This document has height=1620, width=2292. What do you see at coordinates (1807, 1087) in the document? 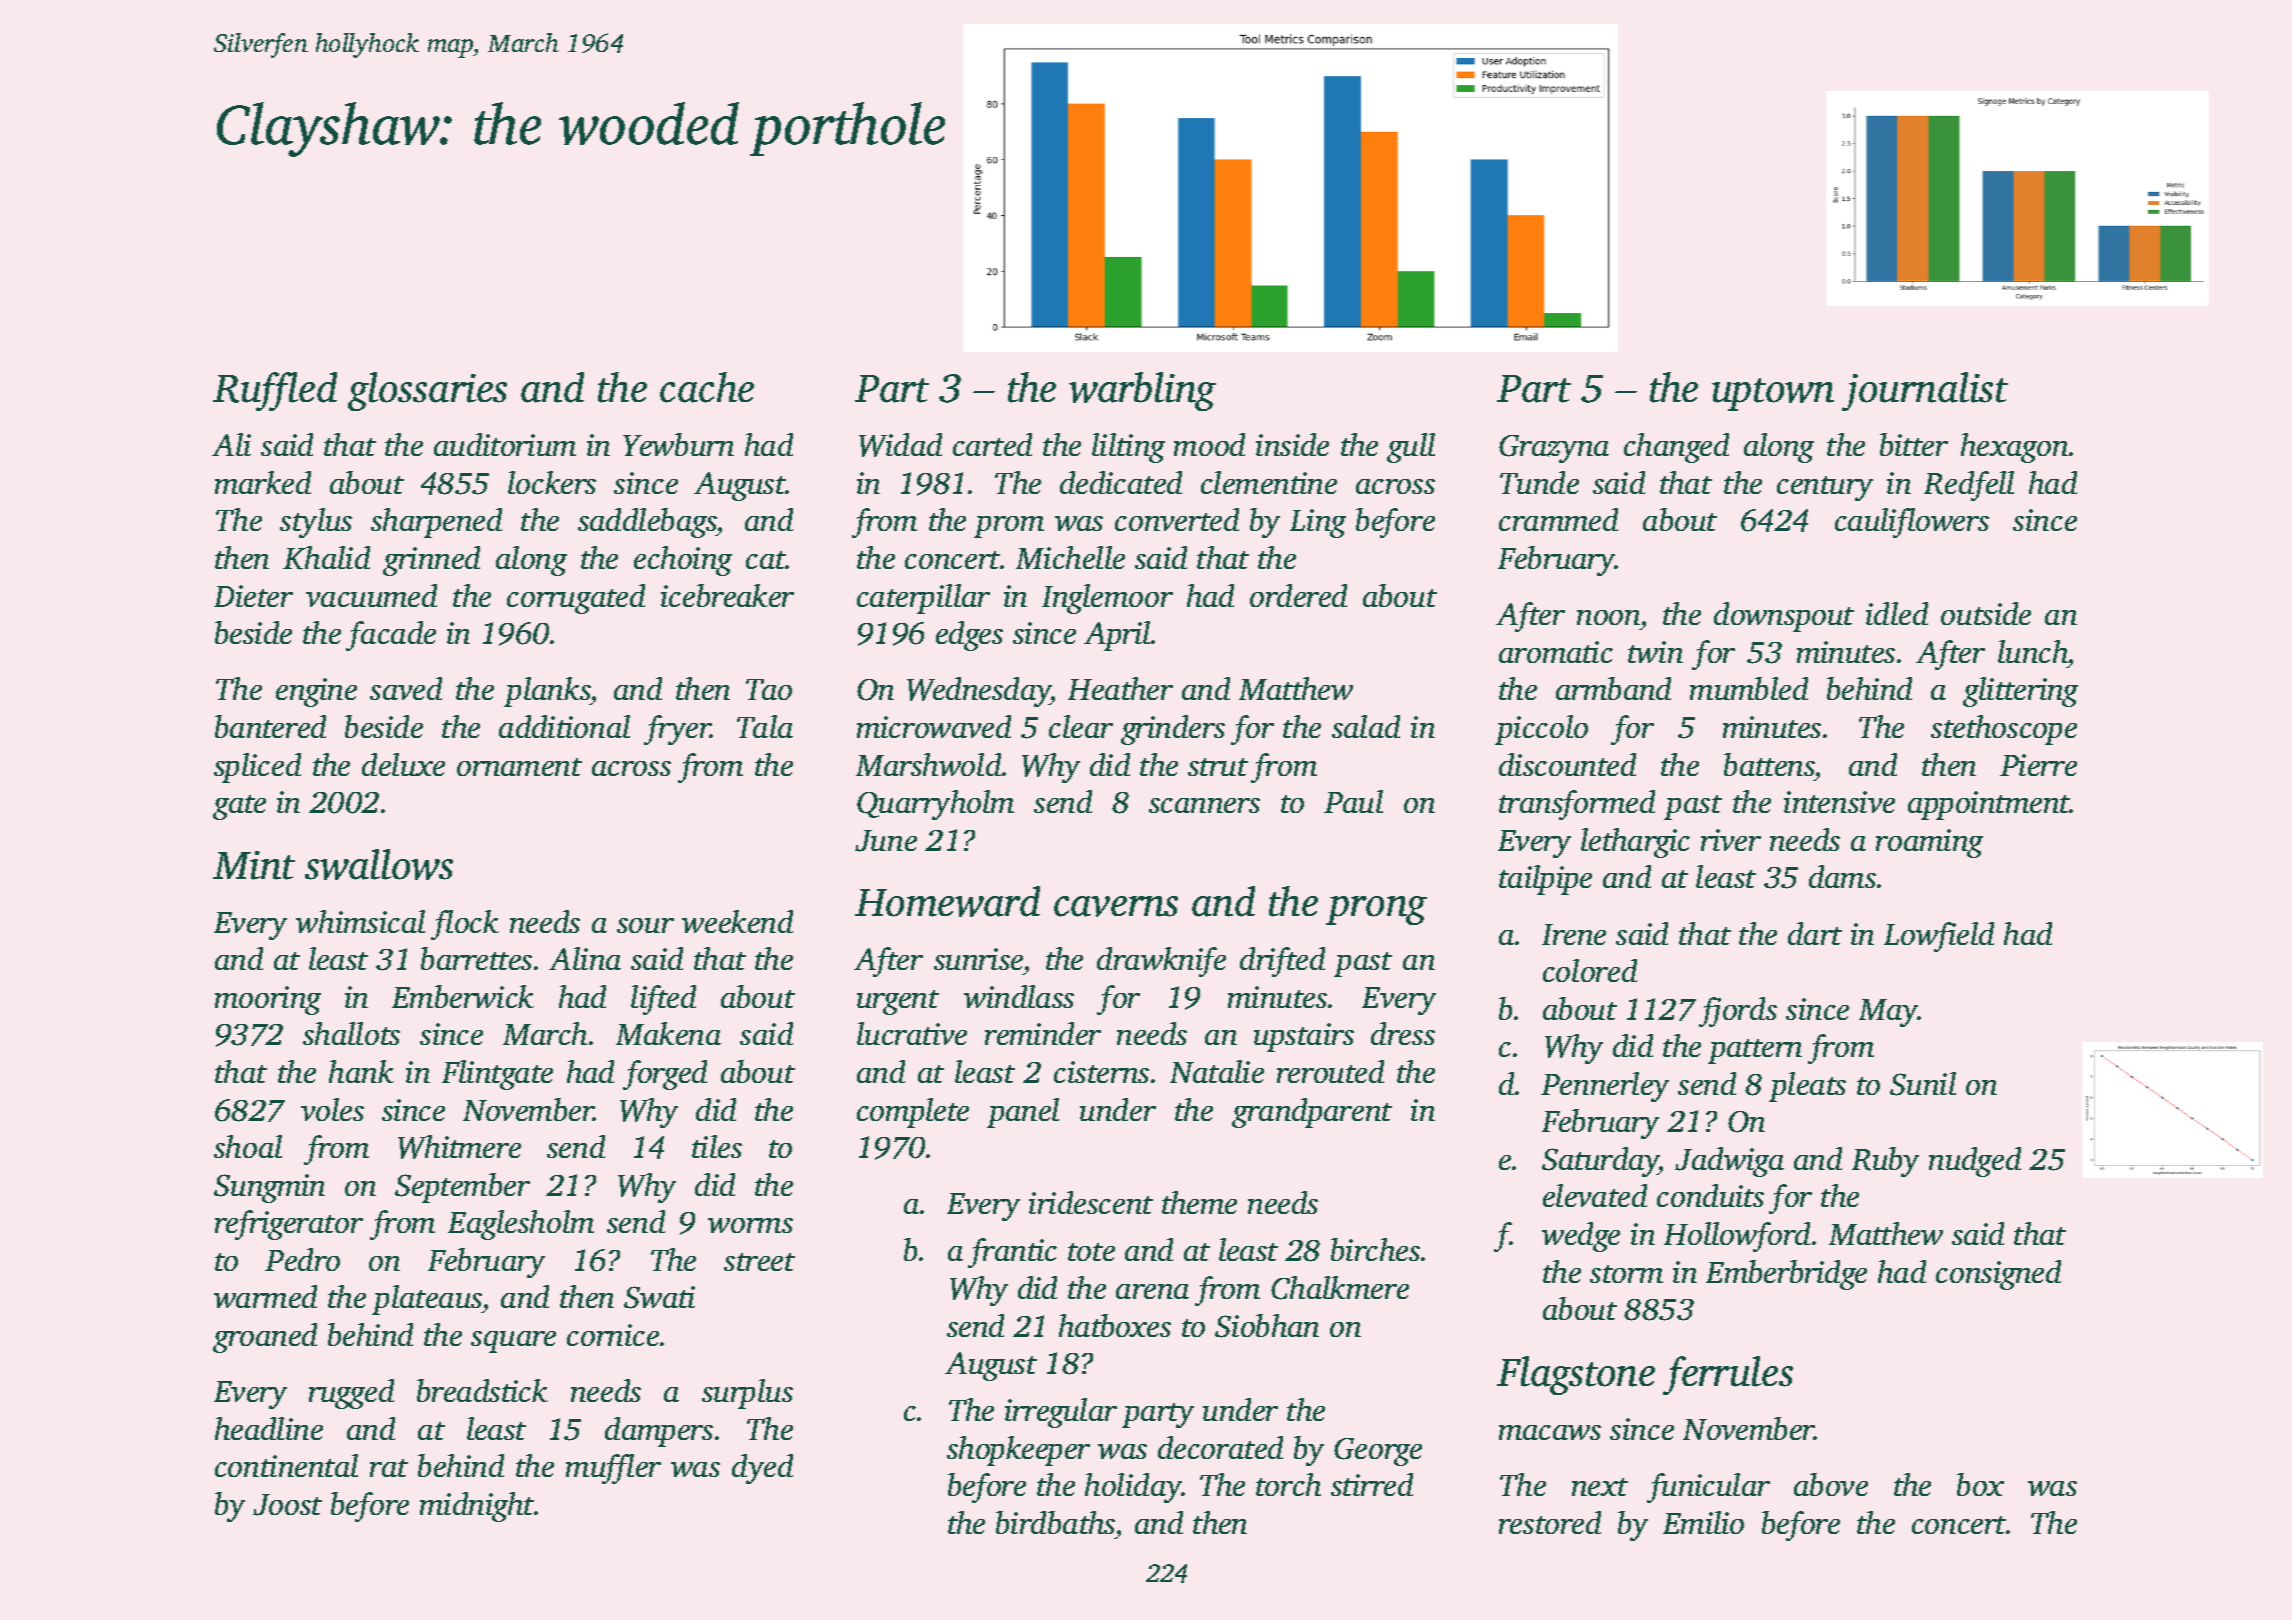
I see `pleats` at bounding box center [1807, 1087].
